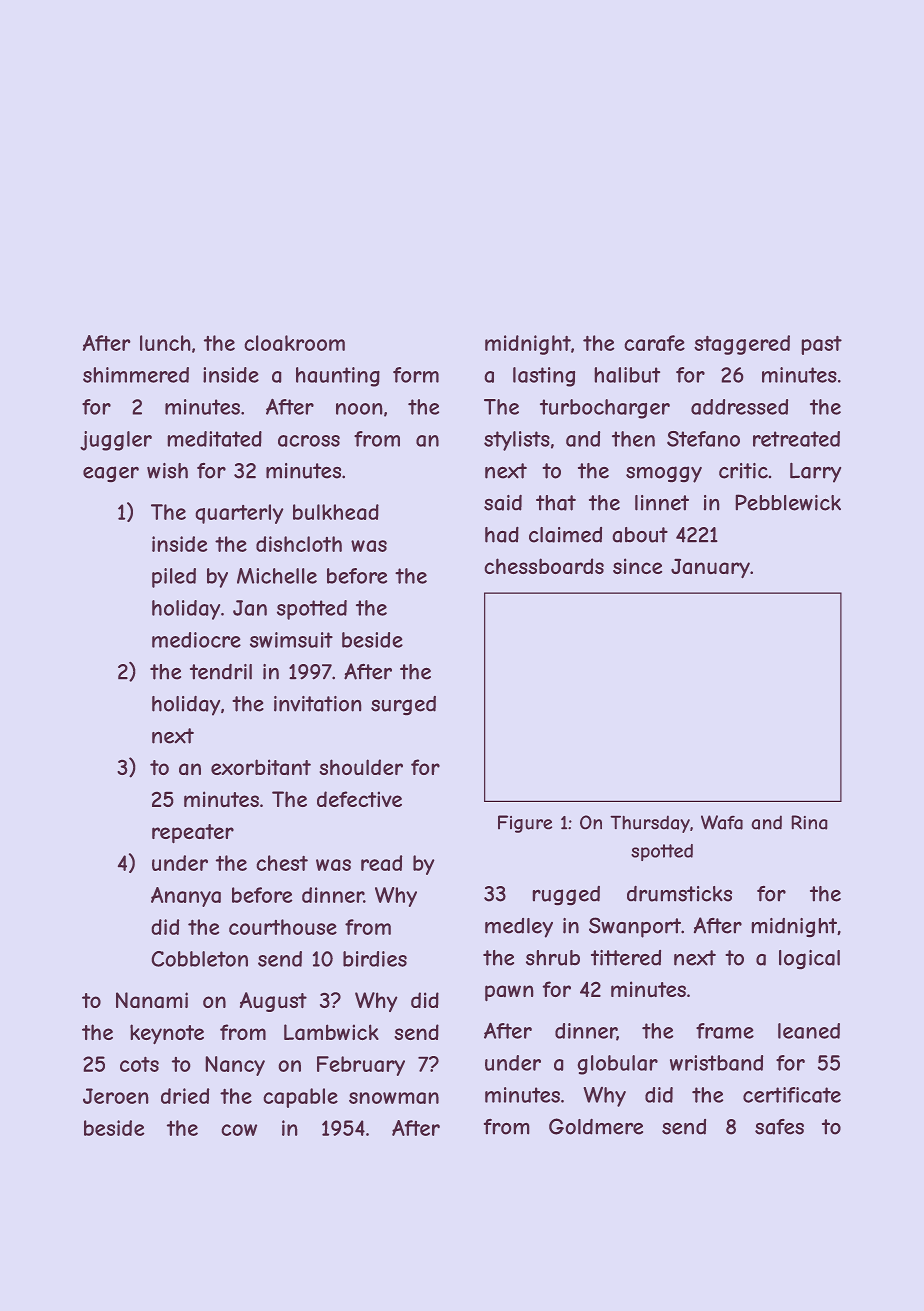 The image size is (924, 1311). What do you see at coordinates (544, 377) in the document?
I see `lasting` at bounding box center [544, 377].
